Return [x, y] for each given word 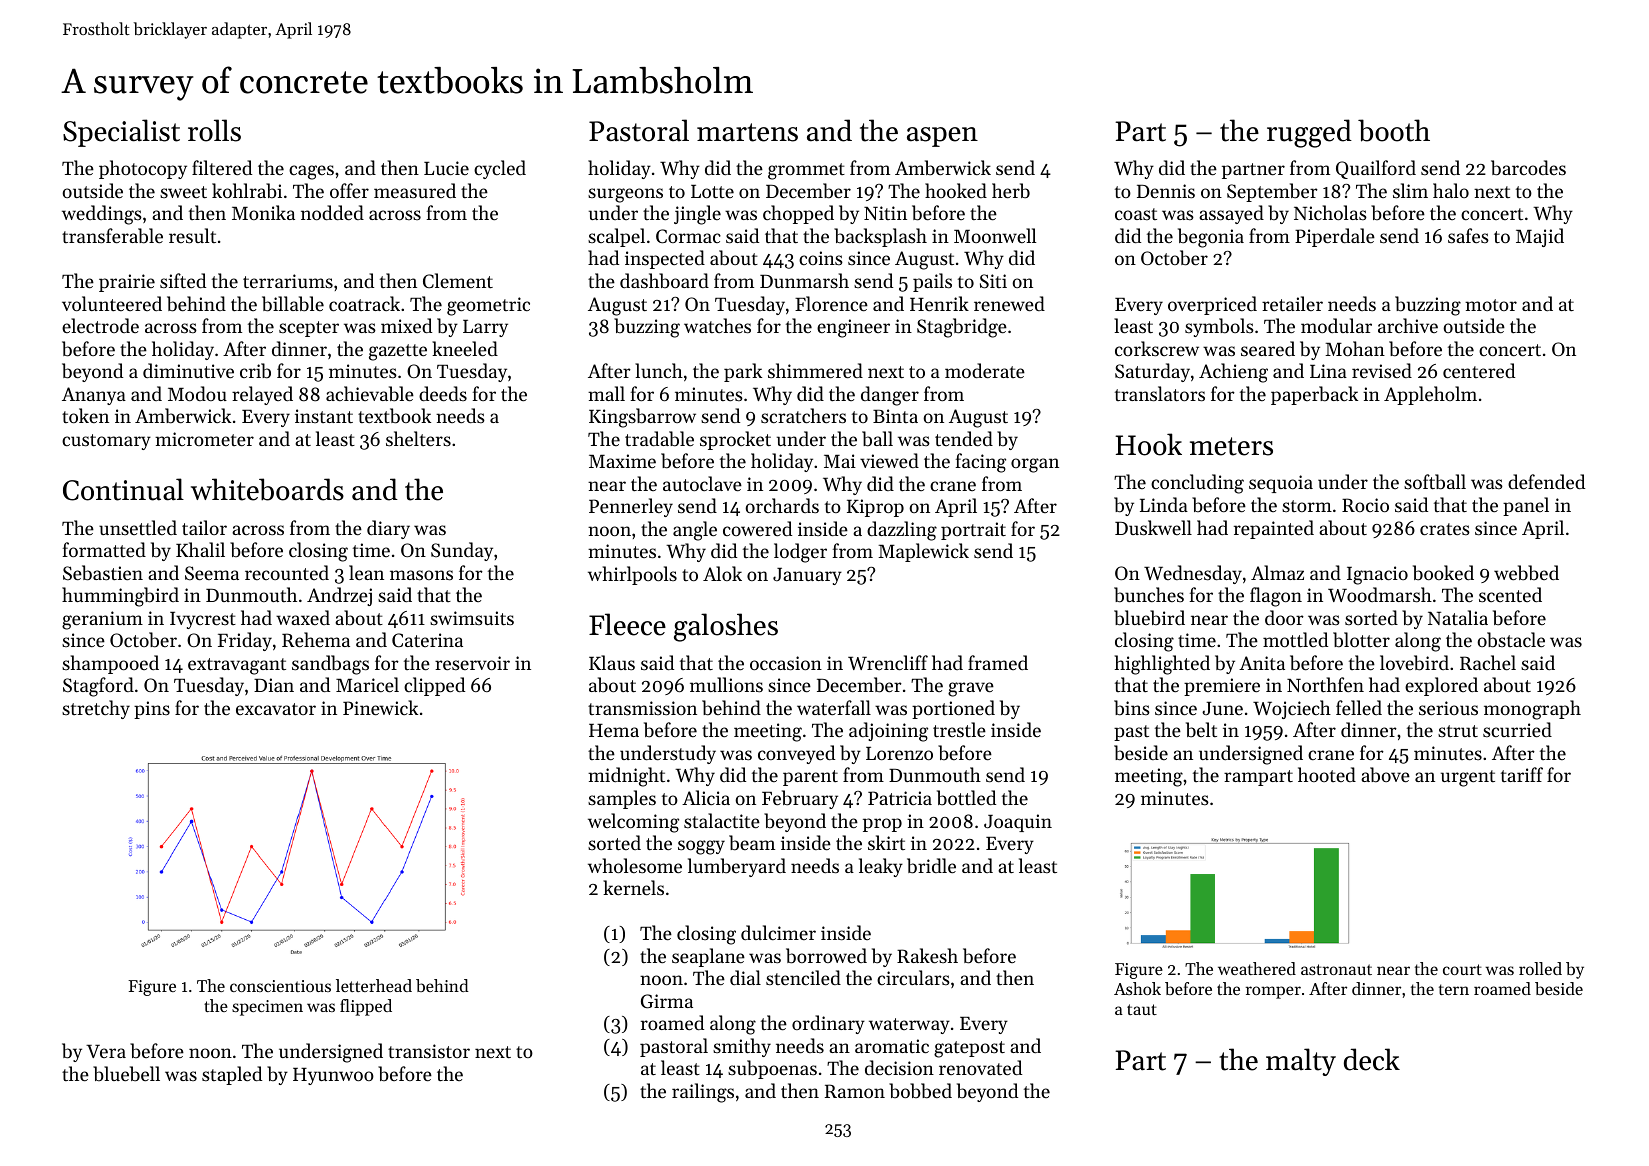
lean [366, 572]
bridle [931, 866]
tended [964, 438]
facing [981, 463]
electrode [100, 325]
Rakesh [927, 955]
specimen [267, 1008]
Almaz [1277, 572]
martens [747, 132]
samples [622, 799]
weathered [1257, 968]
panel [1526, 506]
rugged [1309, 133]
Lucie [446, 168]
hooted [1327, 774]
